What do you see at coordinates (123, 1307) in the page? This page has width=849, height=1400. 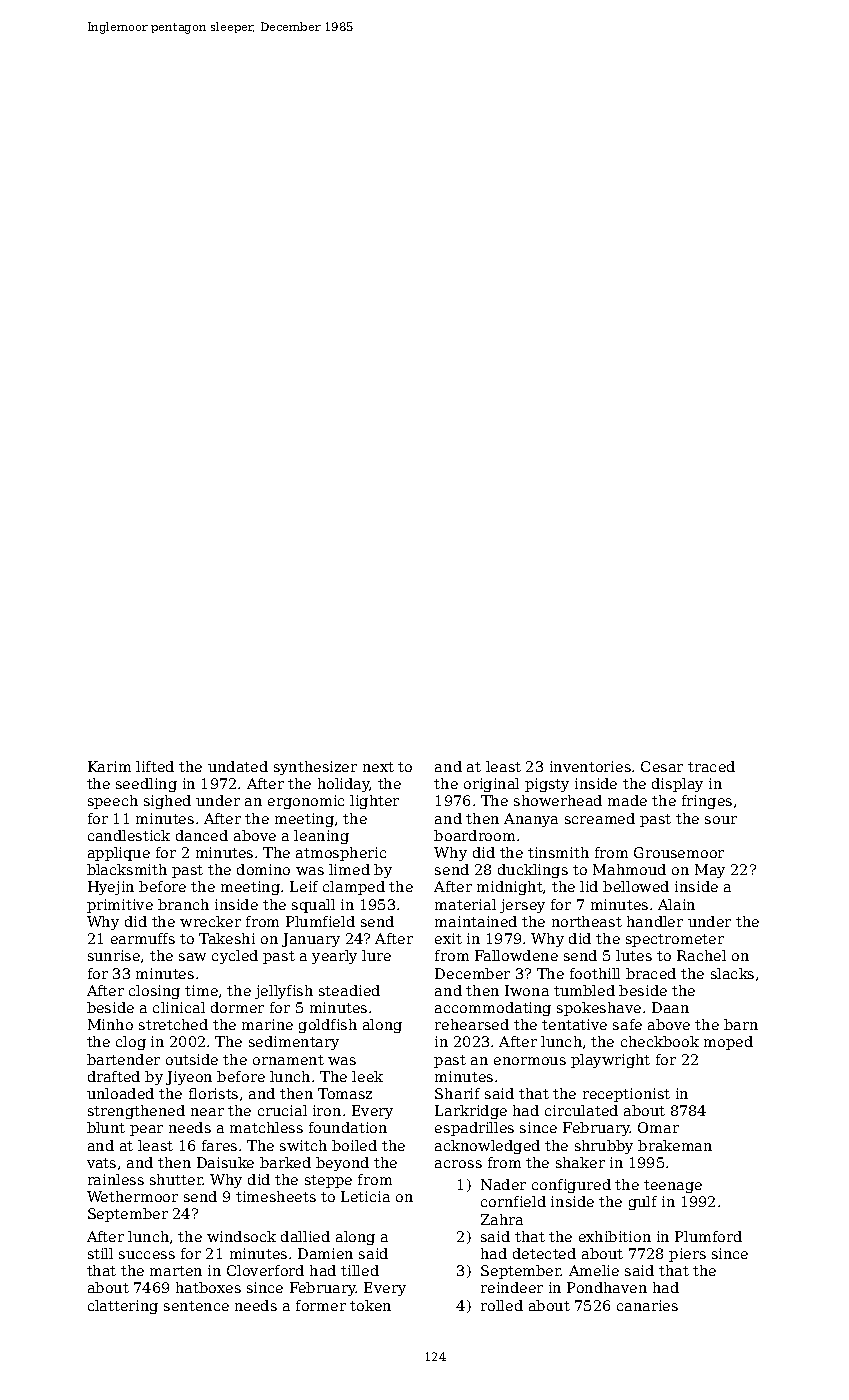 I see `clattering` at bounding box center [123, 1307].
